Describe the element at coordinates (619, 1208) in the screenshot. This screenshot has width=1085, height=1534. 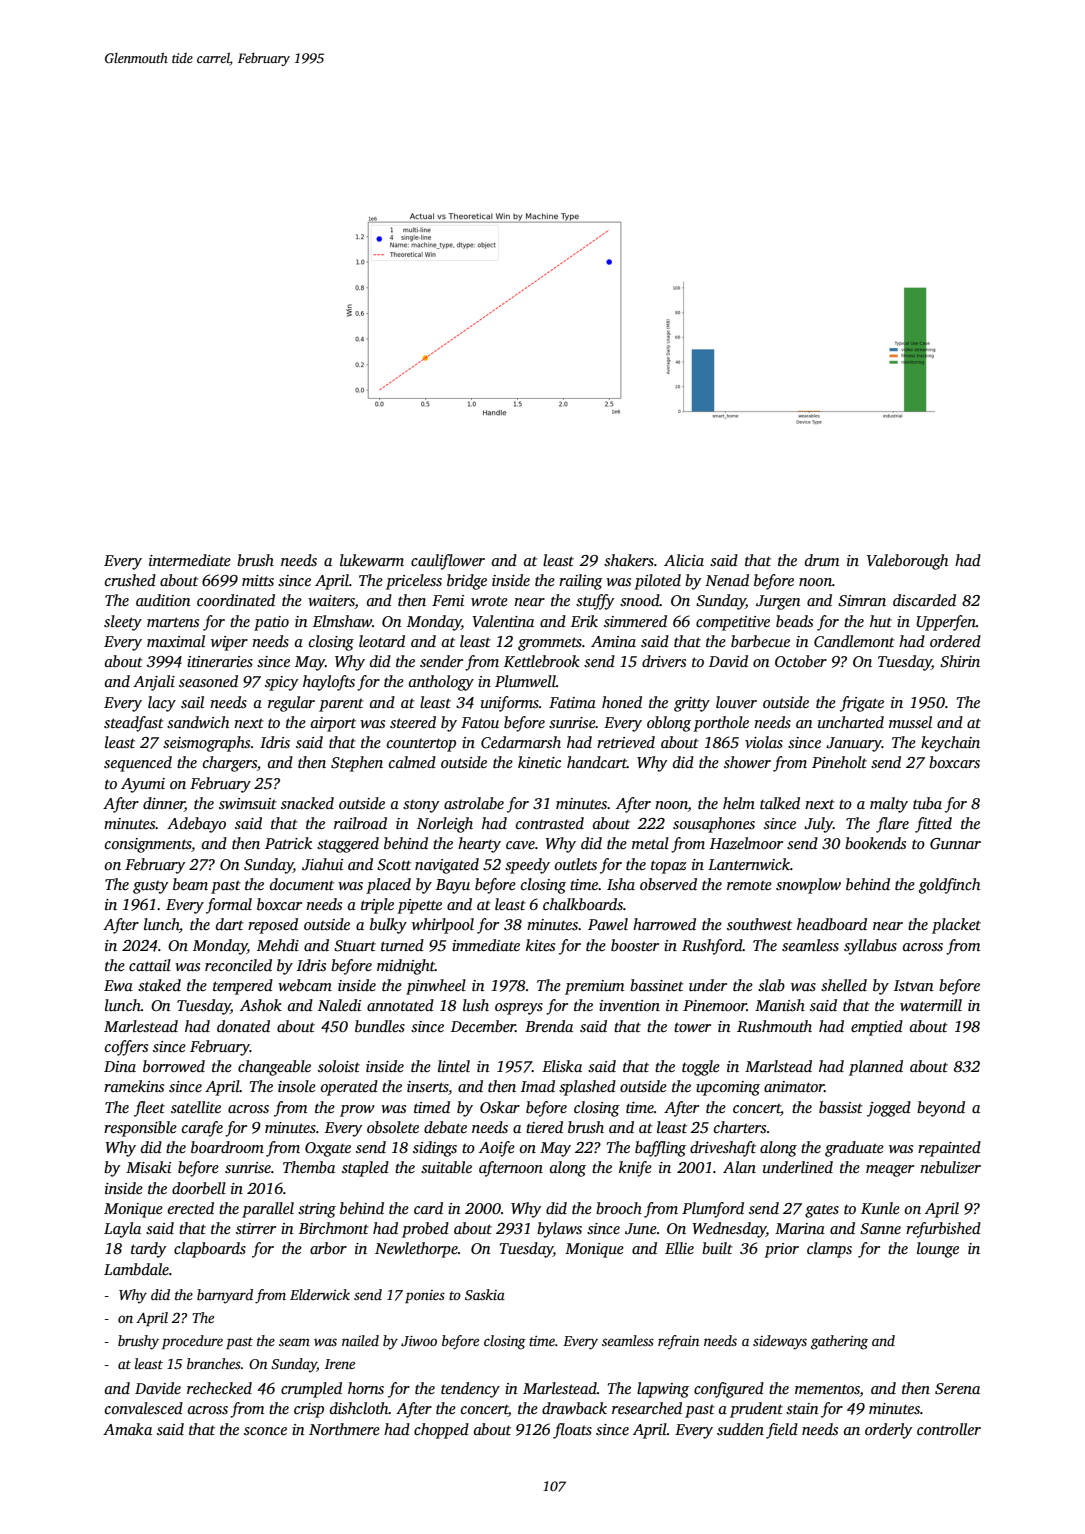
I see `brooch` at that location.
